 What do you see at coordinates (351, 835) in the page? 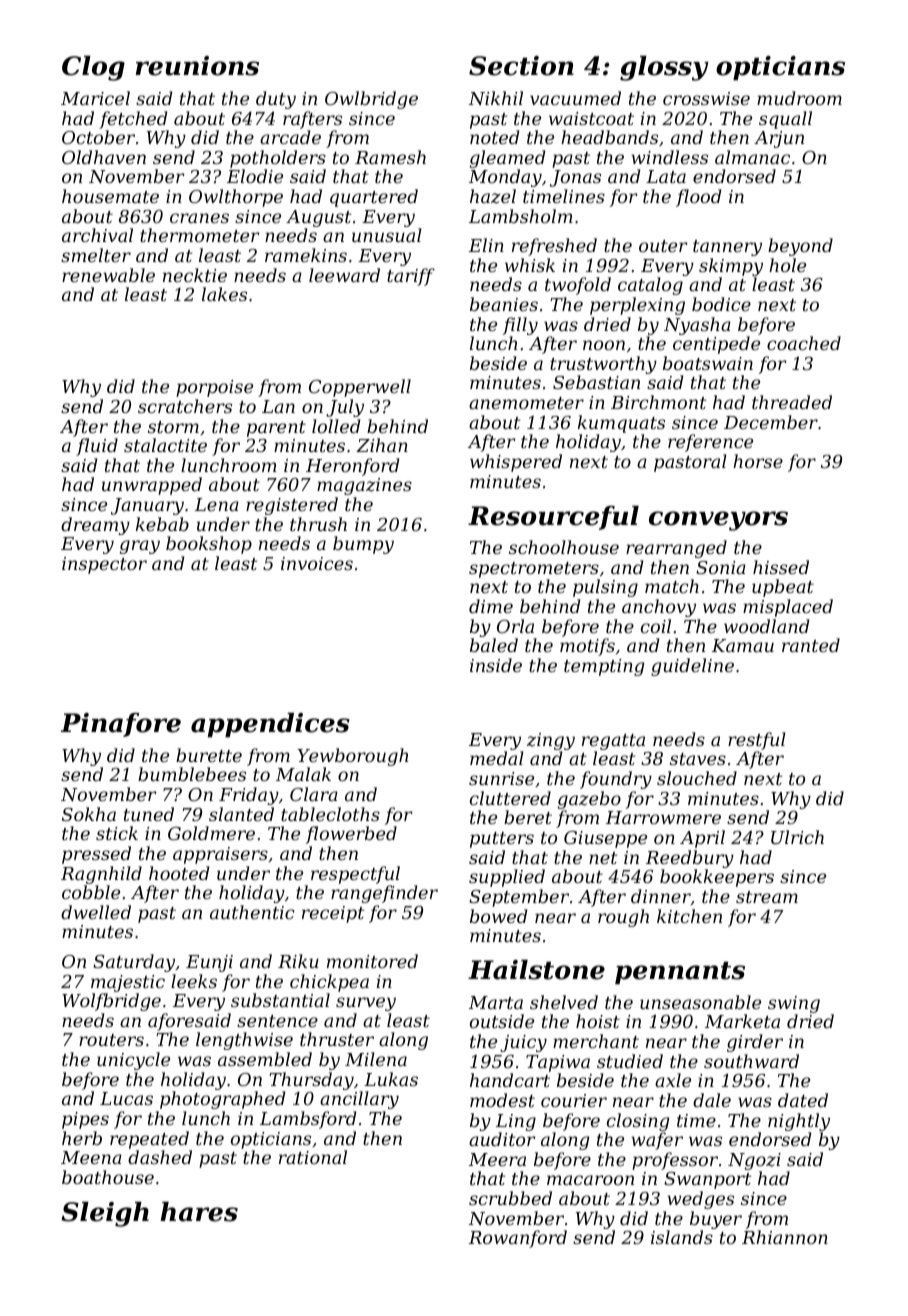
I see `flowerbed` at bounding box center [351, 835].
